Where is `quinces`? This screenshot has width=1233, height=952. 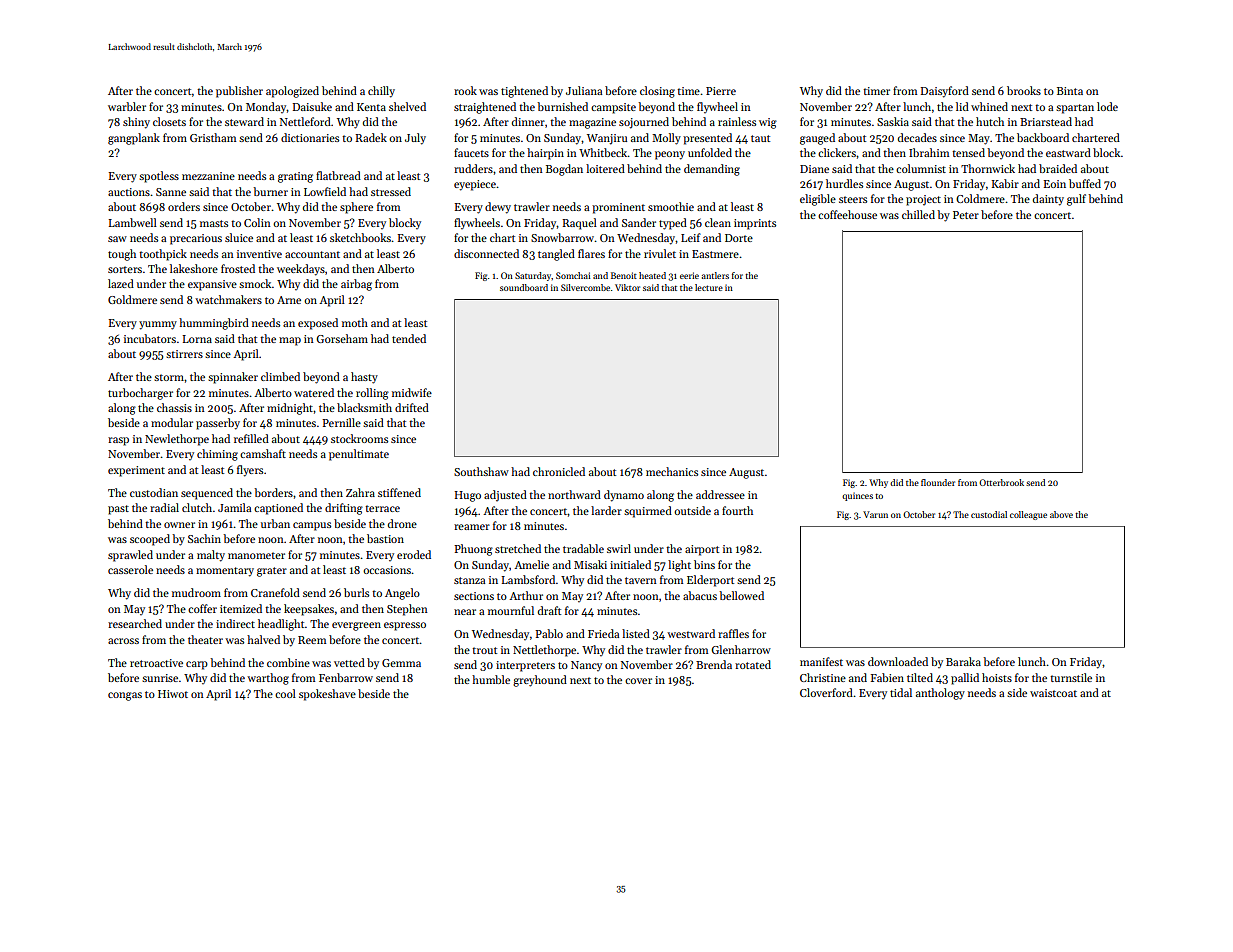 quinces is located at coordinates (857, 496).
